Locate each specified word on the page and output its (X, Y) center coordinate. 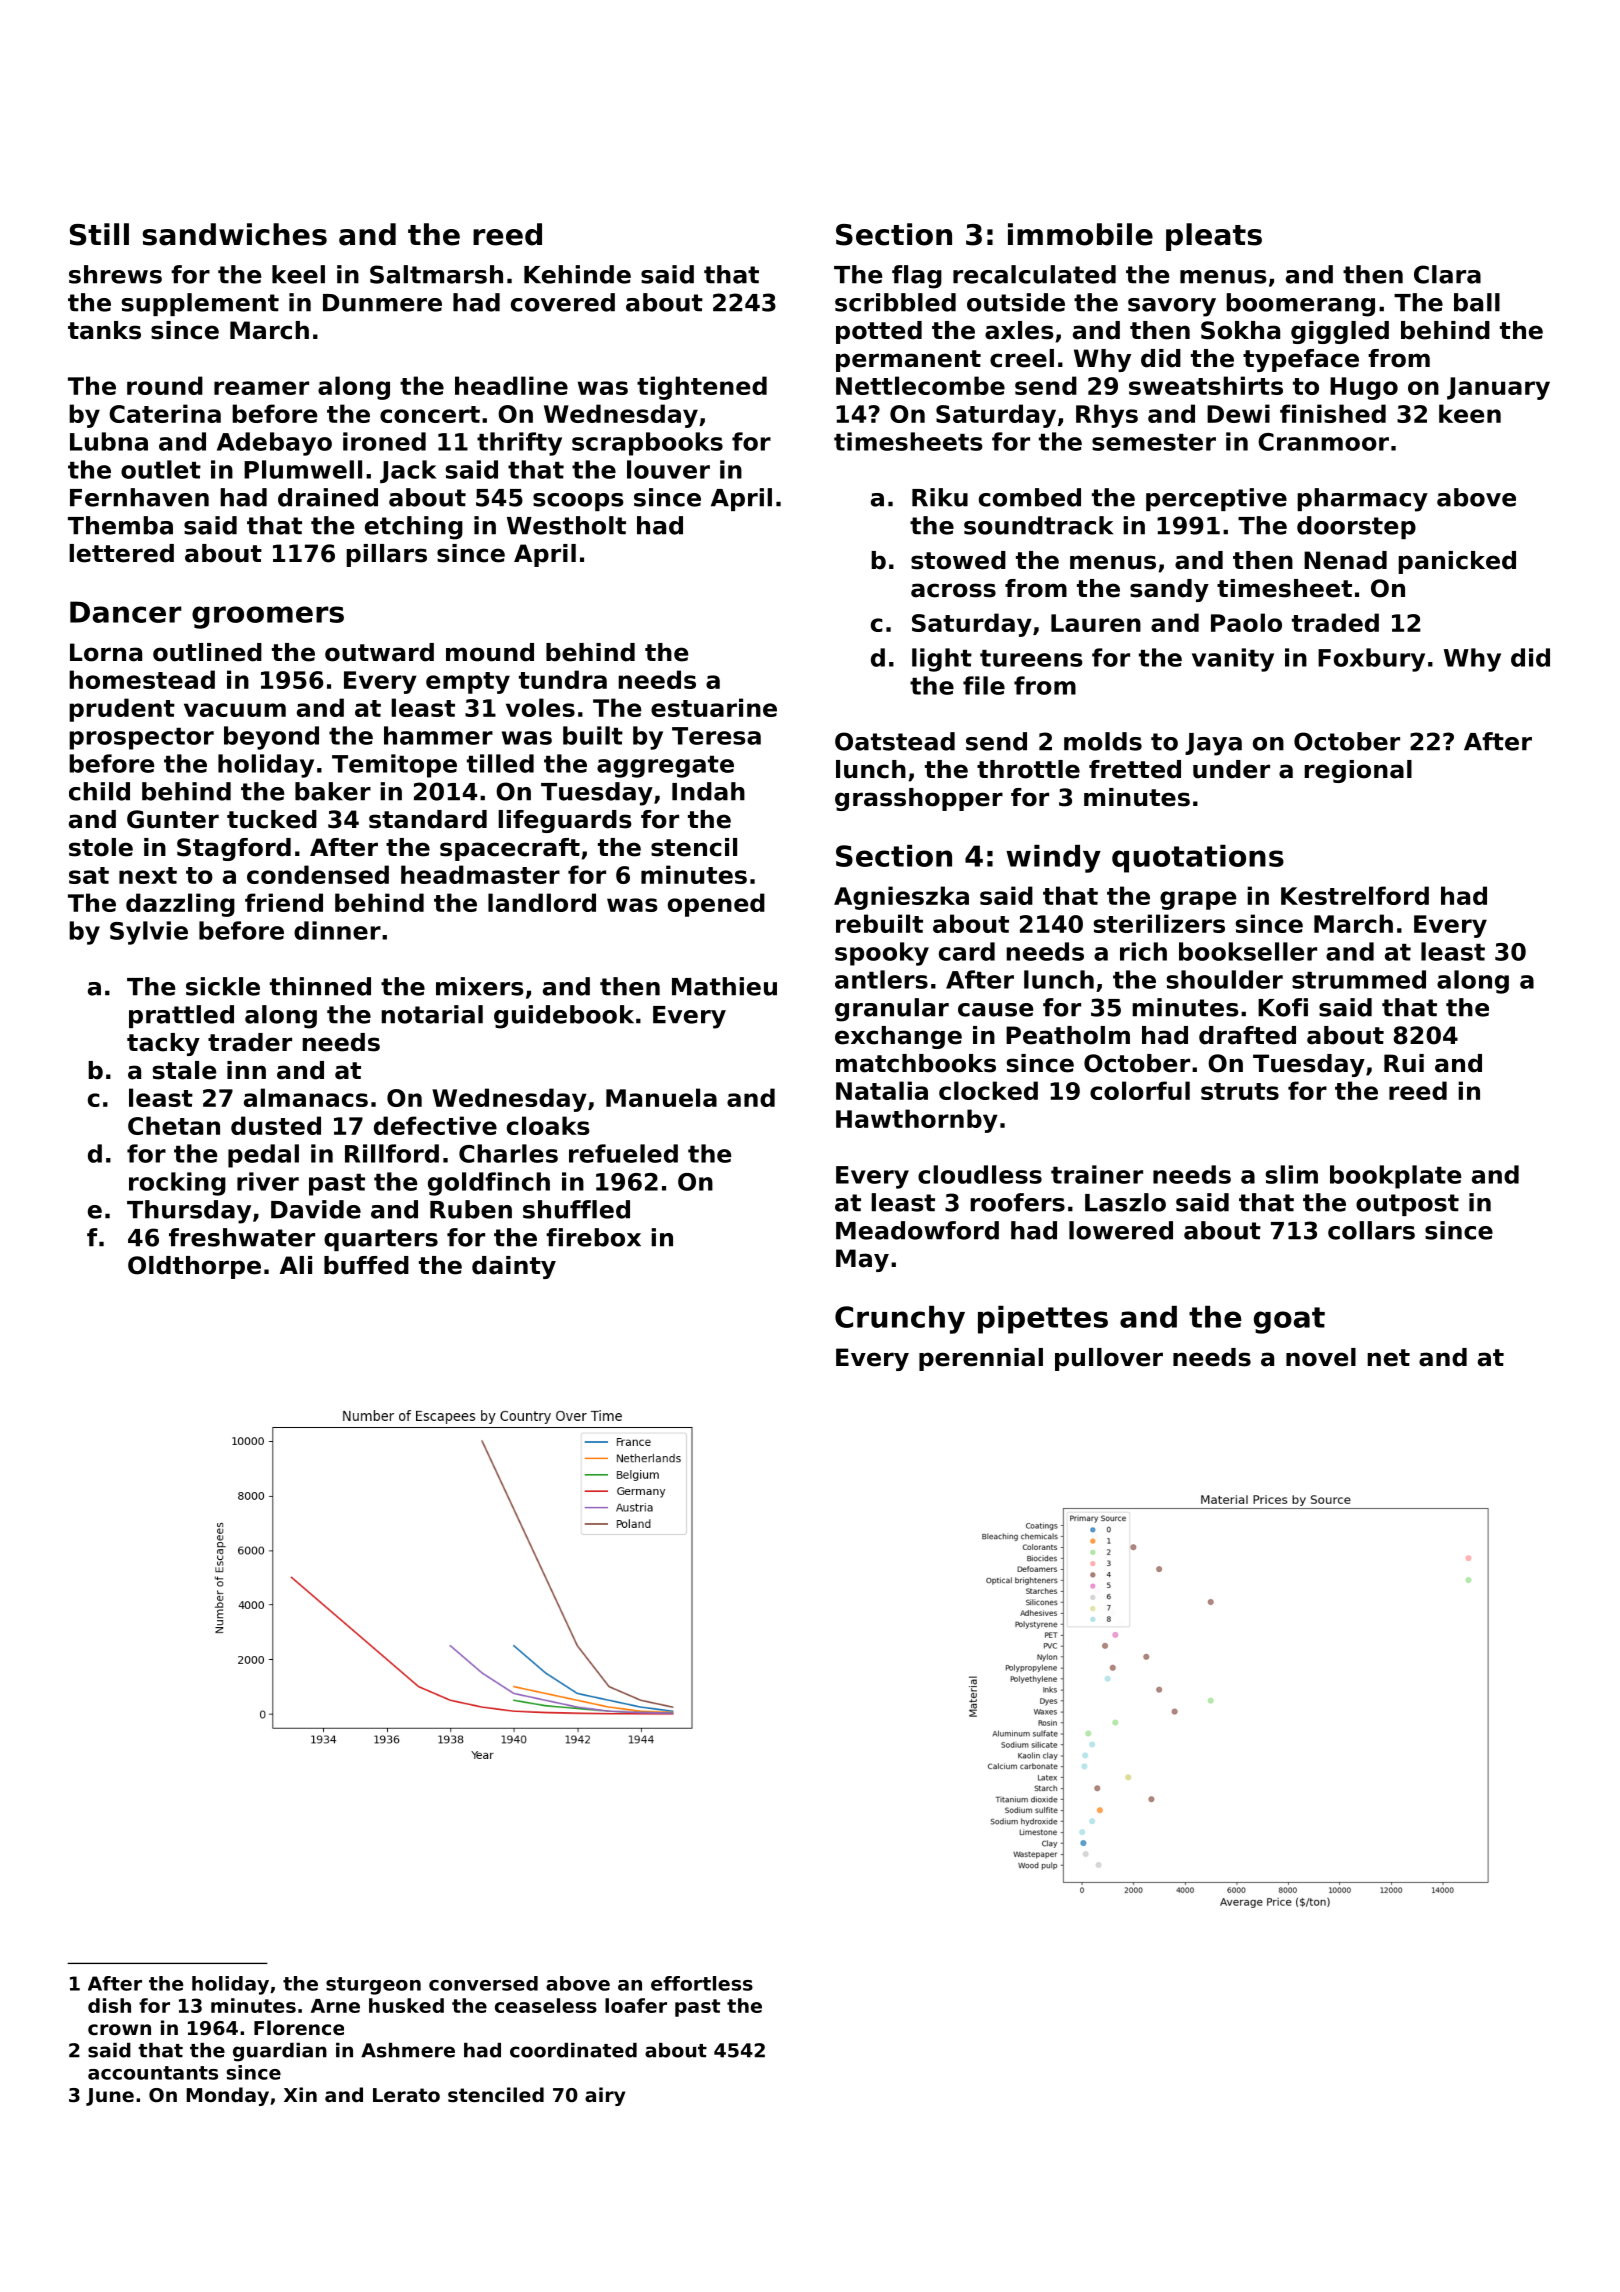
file (984, 685)
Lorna (106, 652)
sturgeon (373, 1986)
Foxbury (1371, 660)
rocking (177, 1184)
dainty (514, 1267)
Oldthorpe (194, 1267)
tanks (104, 330)
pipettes (1043, 1320)
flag (917, 277)
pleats (1214, 237)
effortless (702, 1983)
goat (1289, 1320)
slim (1292, 1174)
